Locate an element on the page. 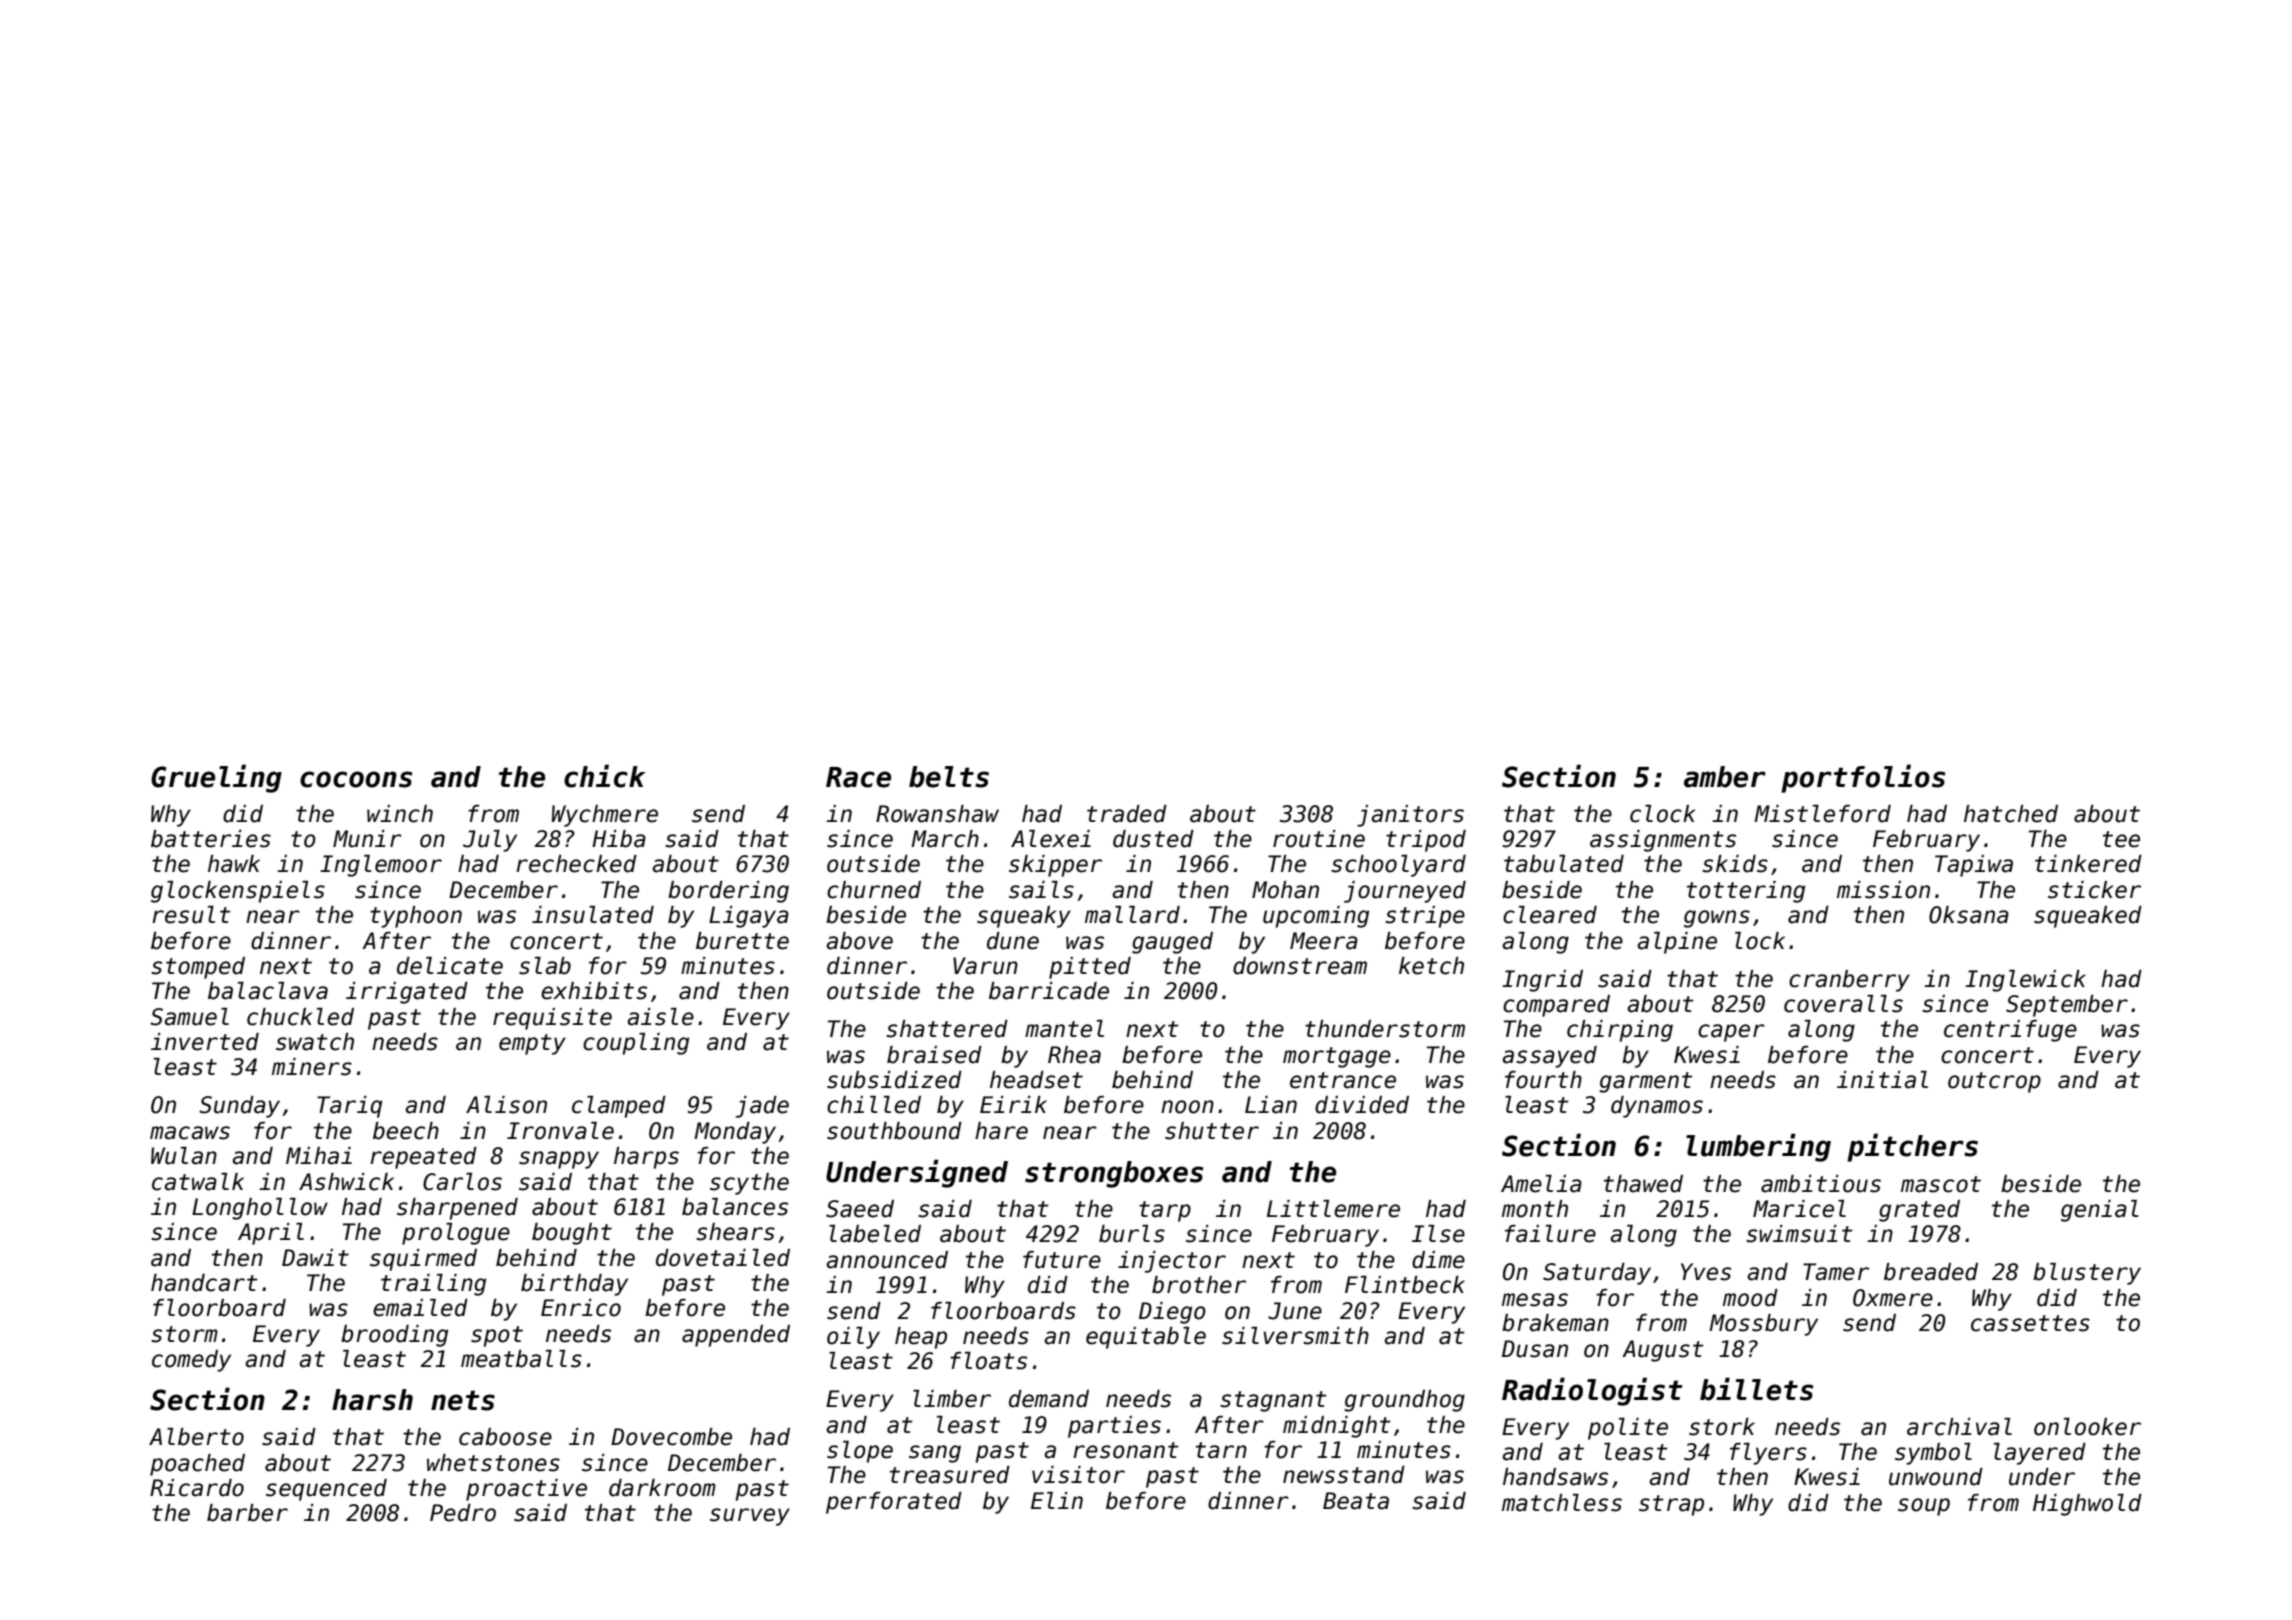 The width and height of the image is (2292, 1620). survey is located at coordinates (750, 1517).
